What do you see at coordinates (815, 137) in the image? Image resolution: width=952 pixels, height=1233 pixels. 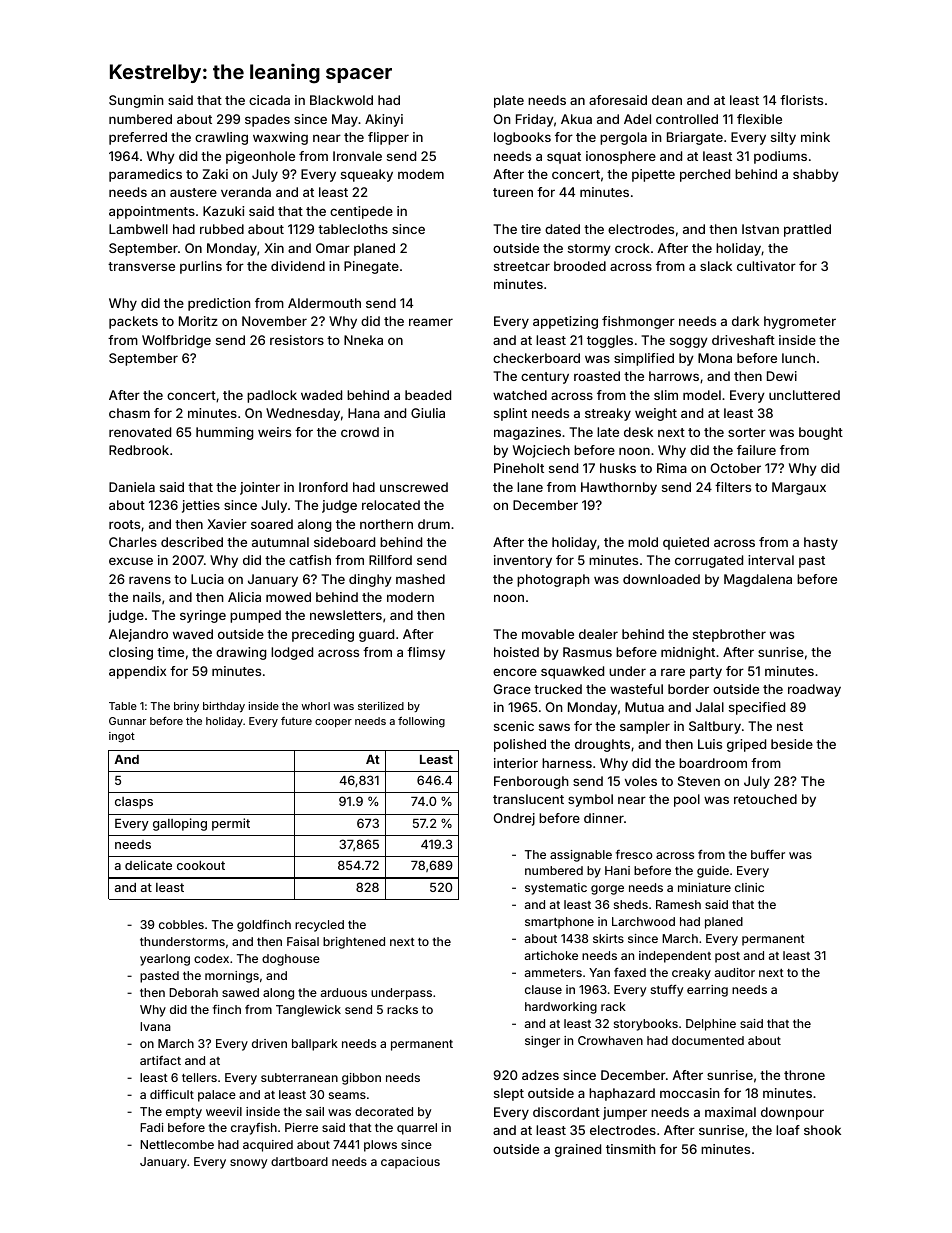 I see `mink` at bounding box center [815, 137].
